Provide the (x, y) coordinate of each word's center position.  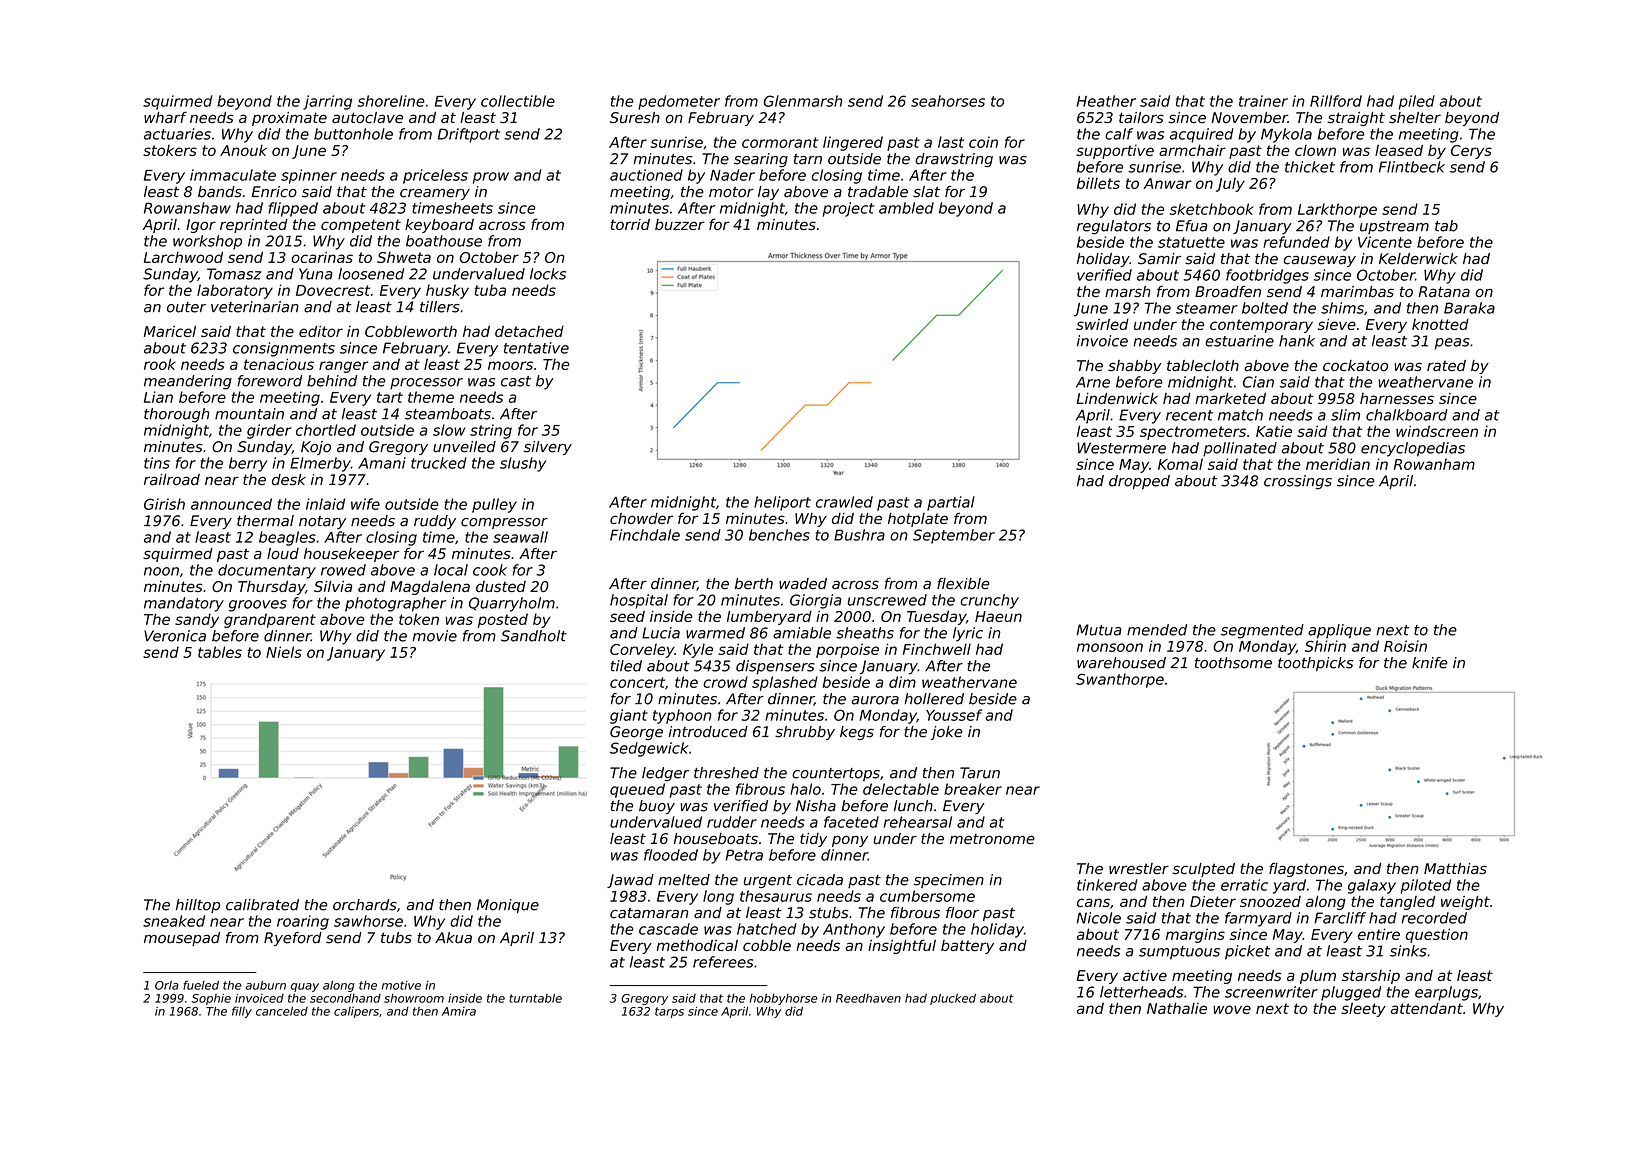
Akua (453, 938)
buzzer (680, 224)
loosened (371, 274)
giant (629, 716)
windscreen (1437, 431)
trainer (1263, 101)
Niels (284, 652)
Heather (1106, 101)
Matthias (1455, 869)
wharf (165, 117)
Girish (164, 504)
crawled (844, 502)
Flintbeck (1412, 167)
